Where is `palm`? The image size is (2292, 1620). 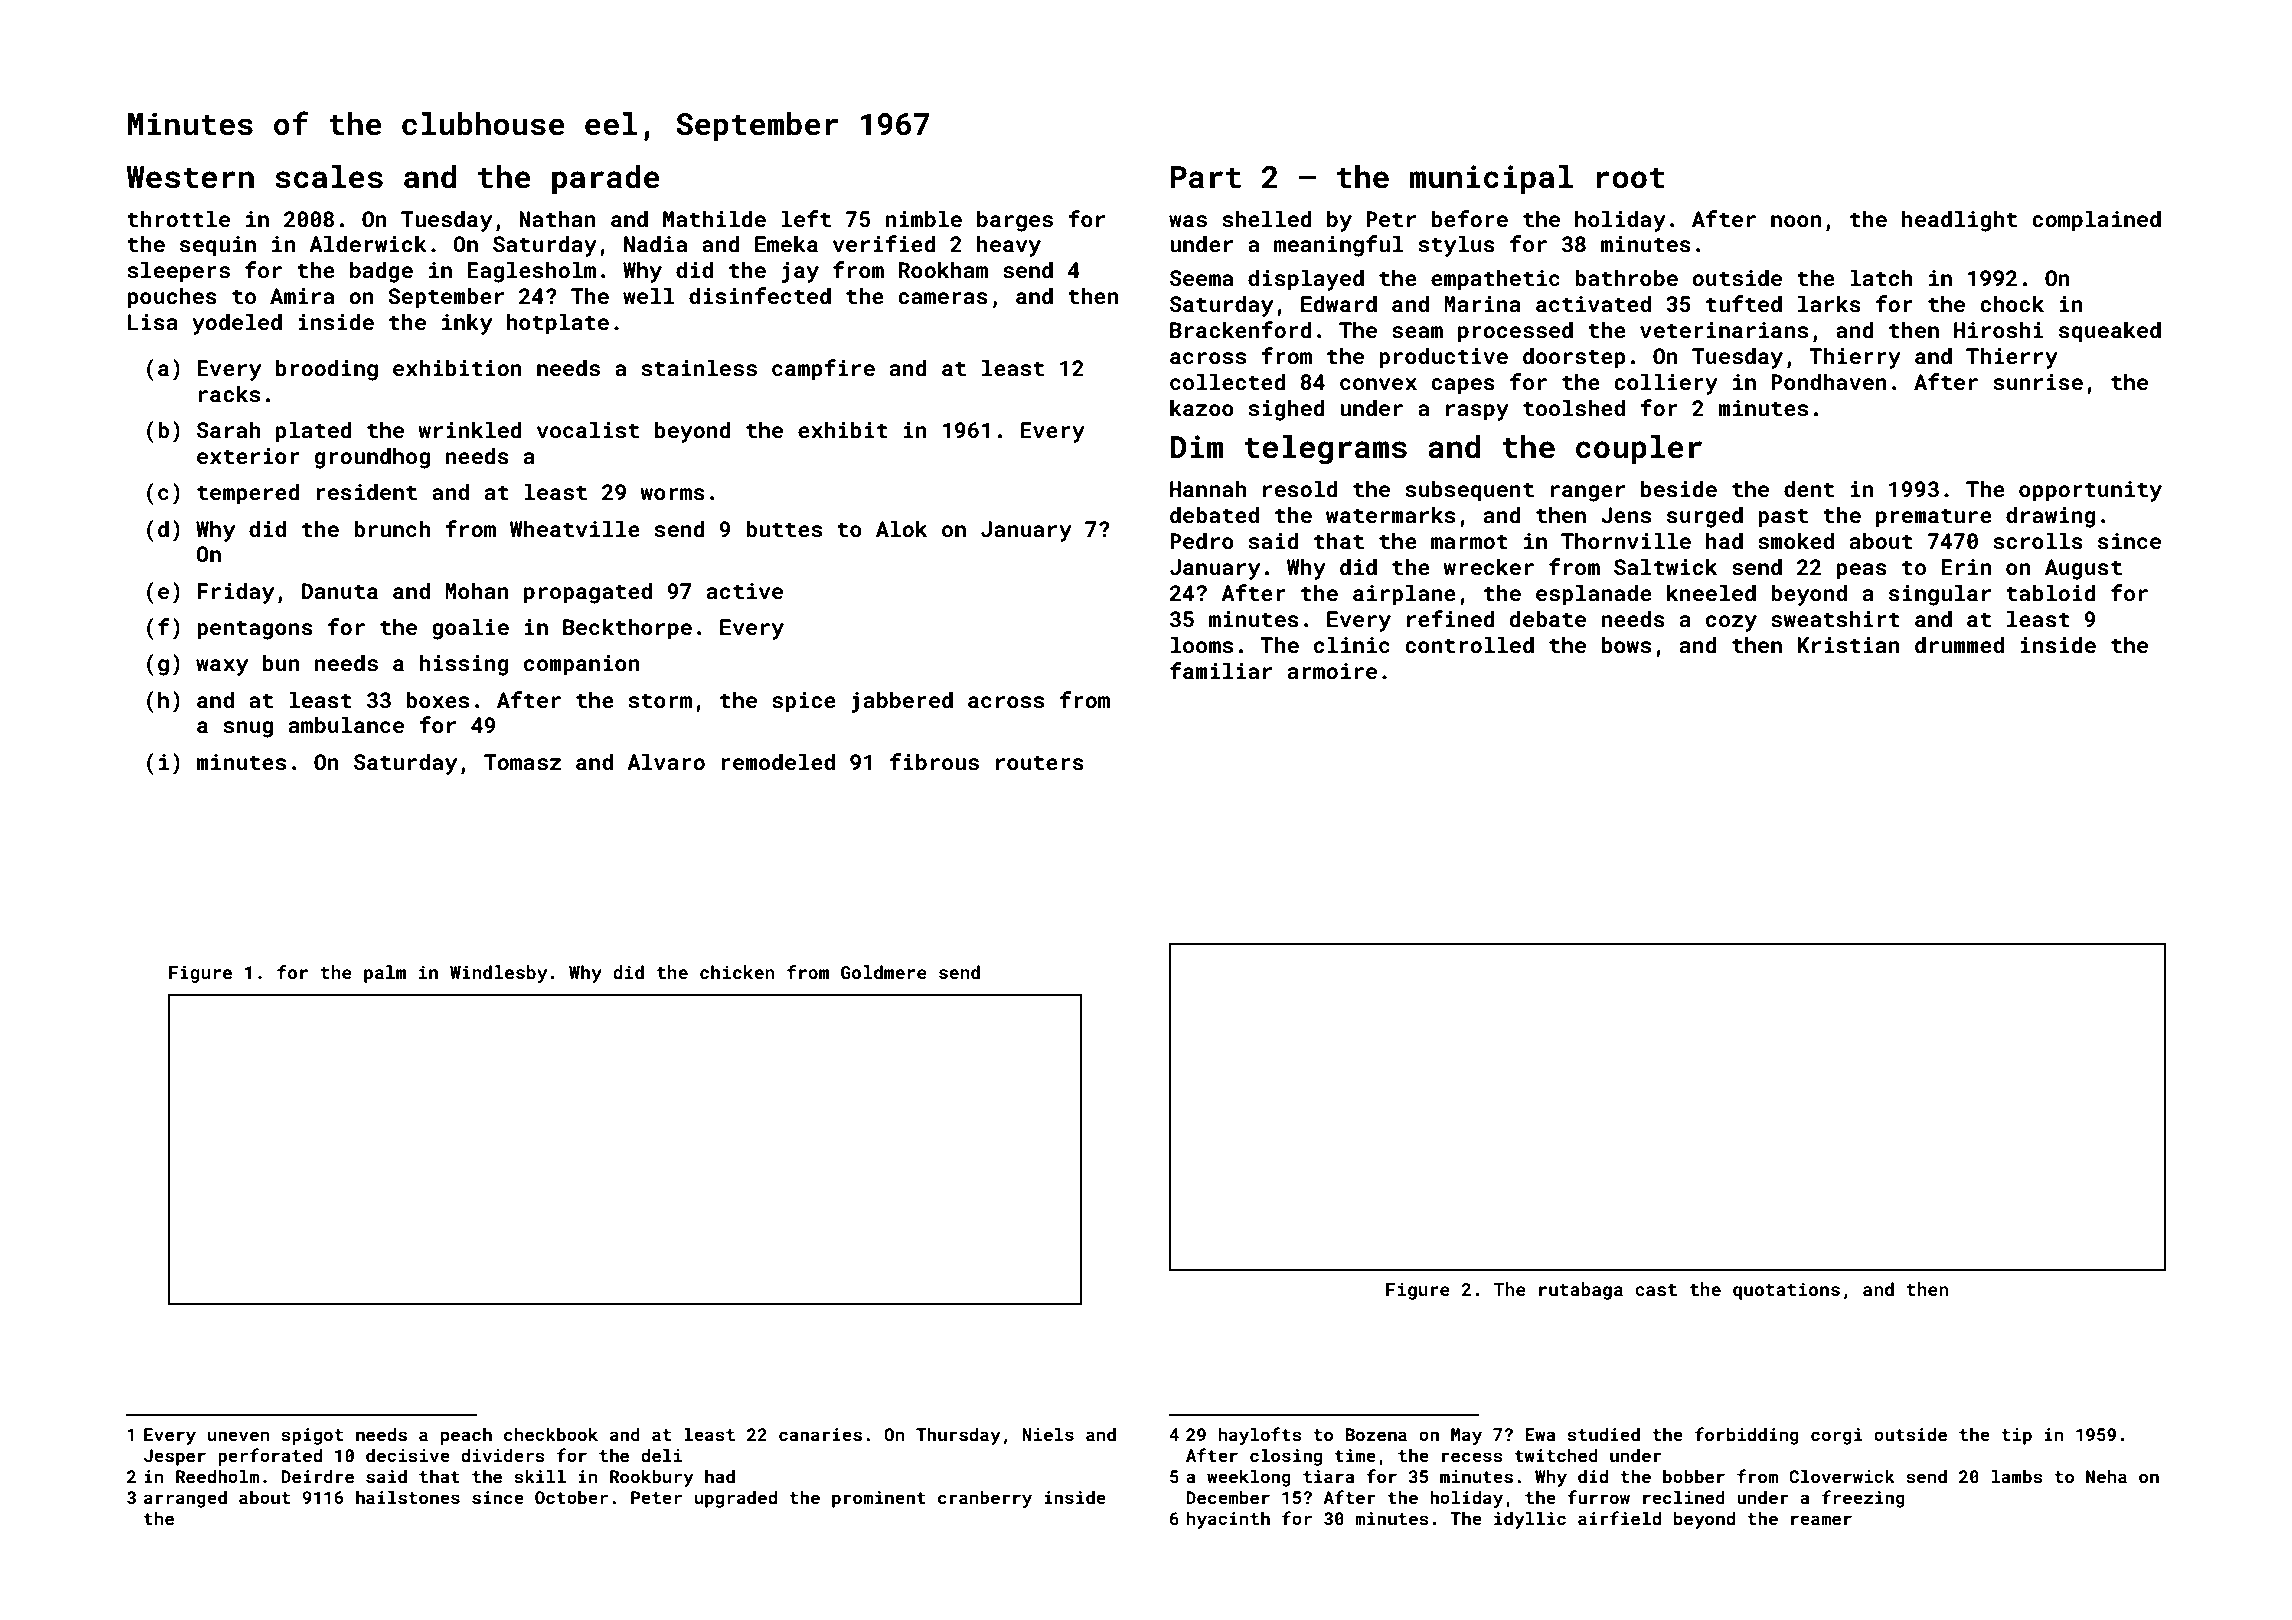
palm is located at coordinates (385, 974).
